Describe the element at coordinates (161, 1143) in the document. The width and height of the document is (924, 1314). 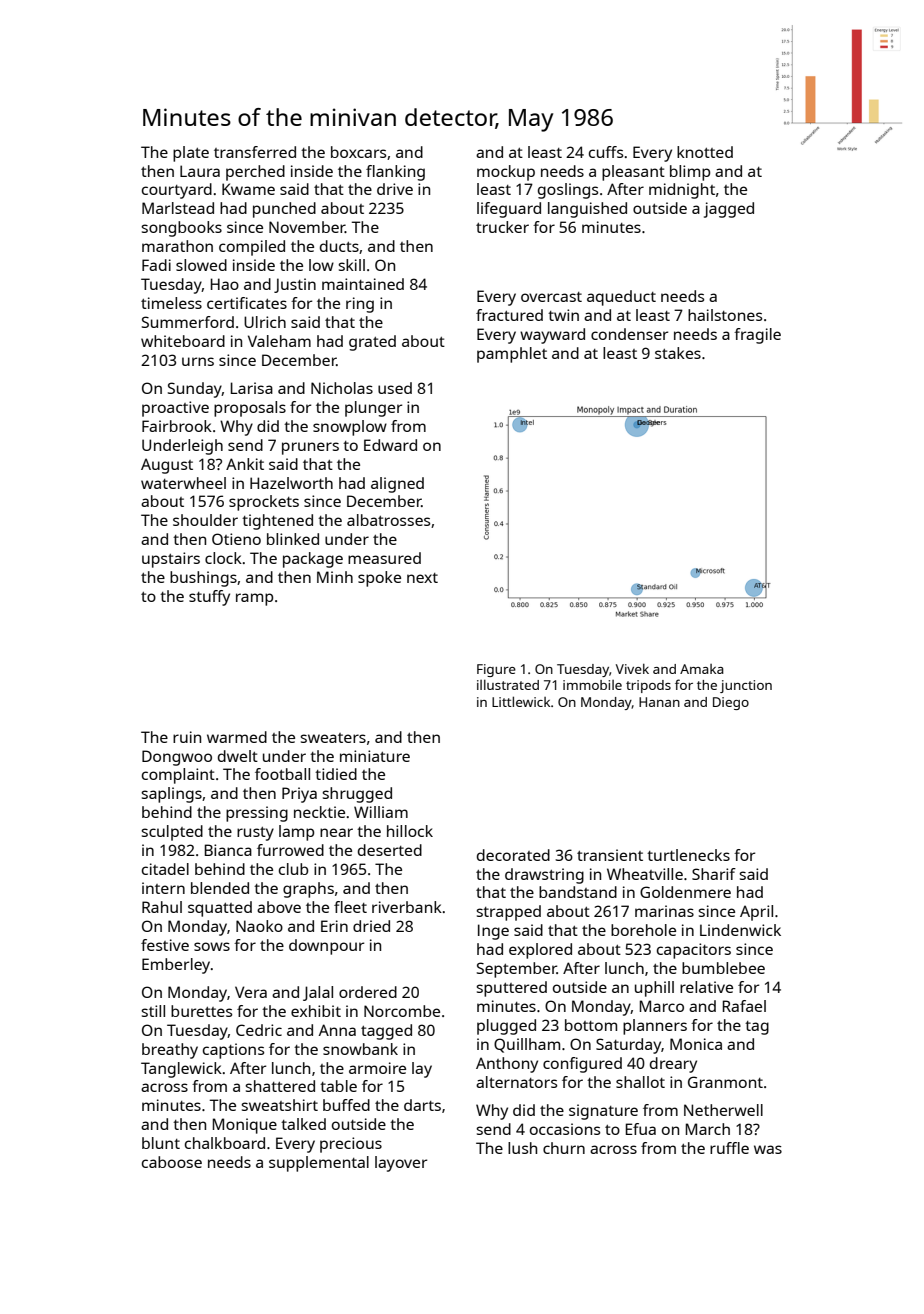
I see `blunt` at that location.
